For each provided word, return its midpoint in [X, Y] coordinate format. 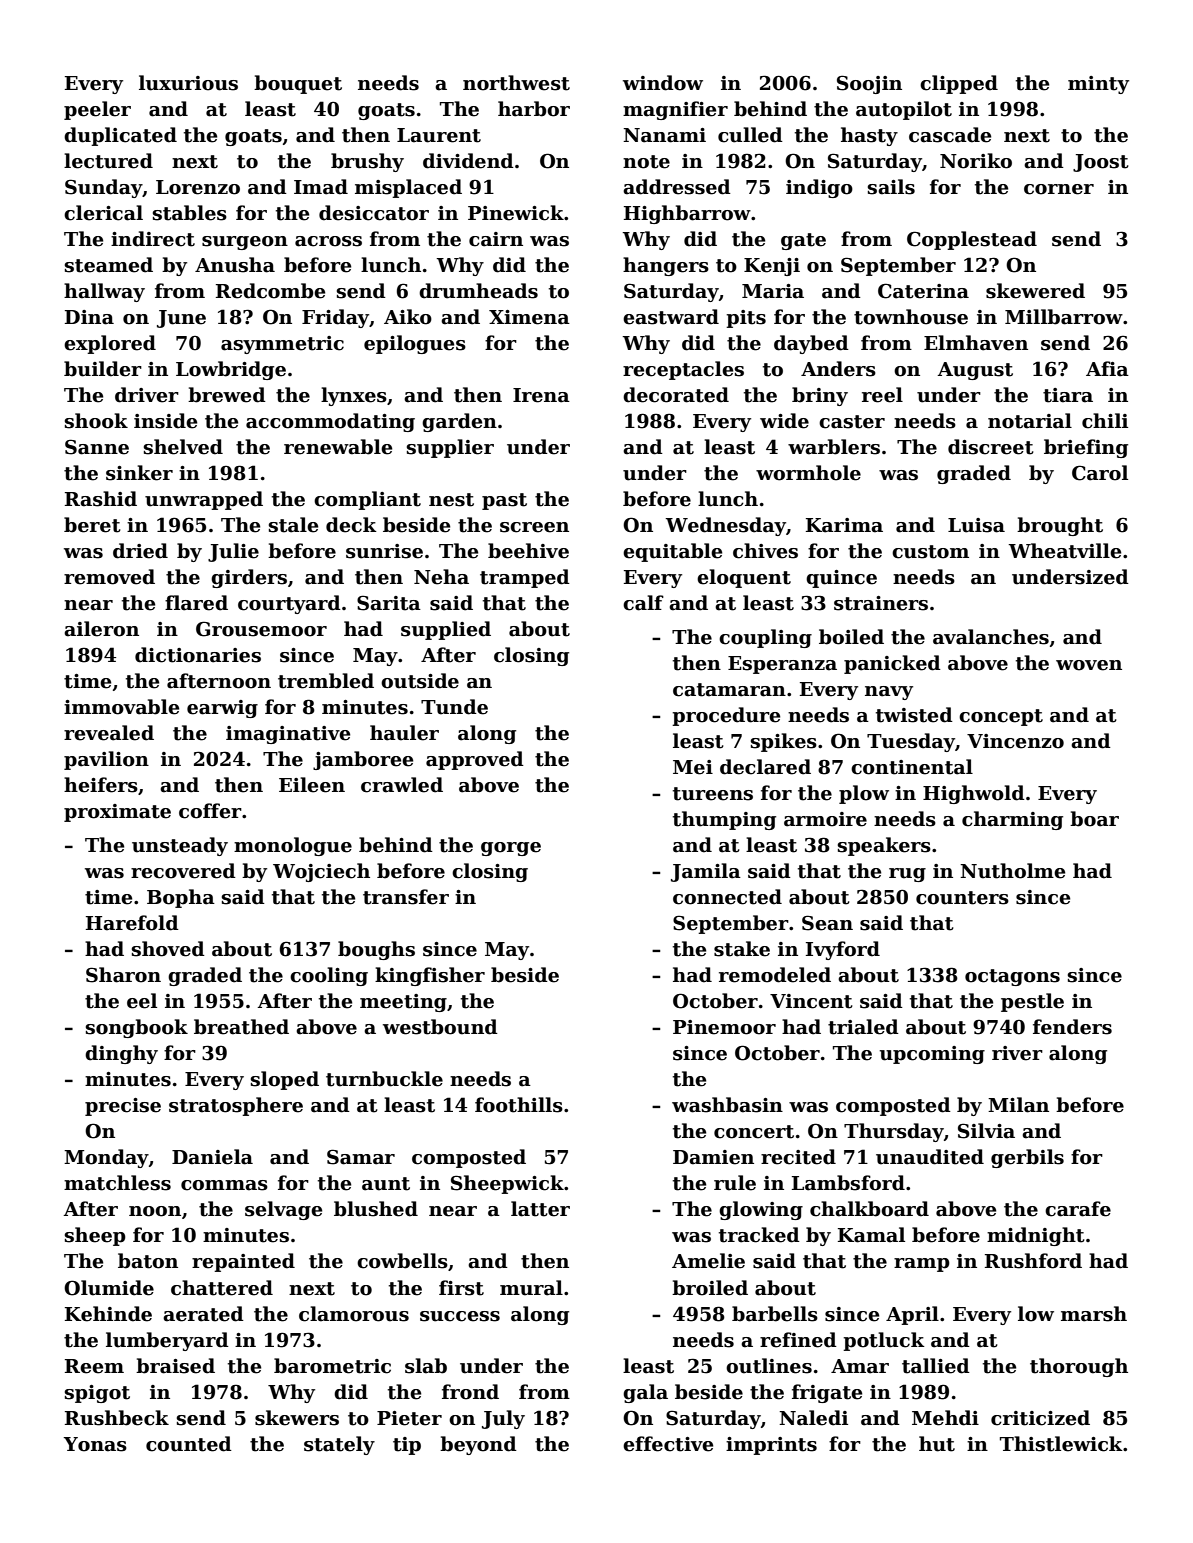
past [504, 501]
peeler [97, 110]
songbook [137, 1028]
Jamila [706, 872]
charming [1012, 820]
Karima [844, 525]
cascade [950, 135]
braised [175, 1366]
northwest [516, 83]
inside [165, 421]
